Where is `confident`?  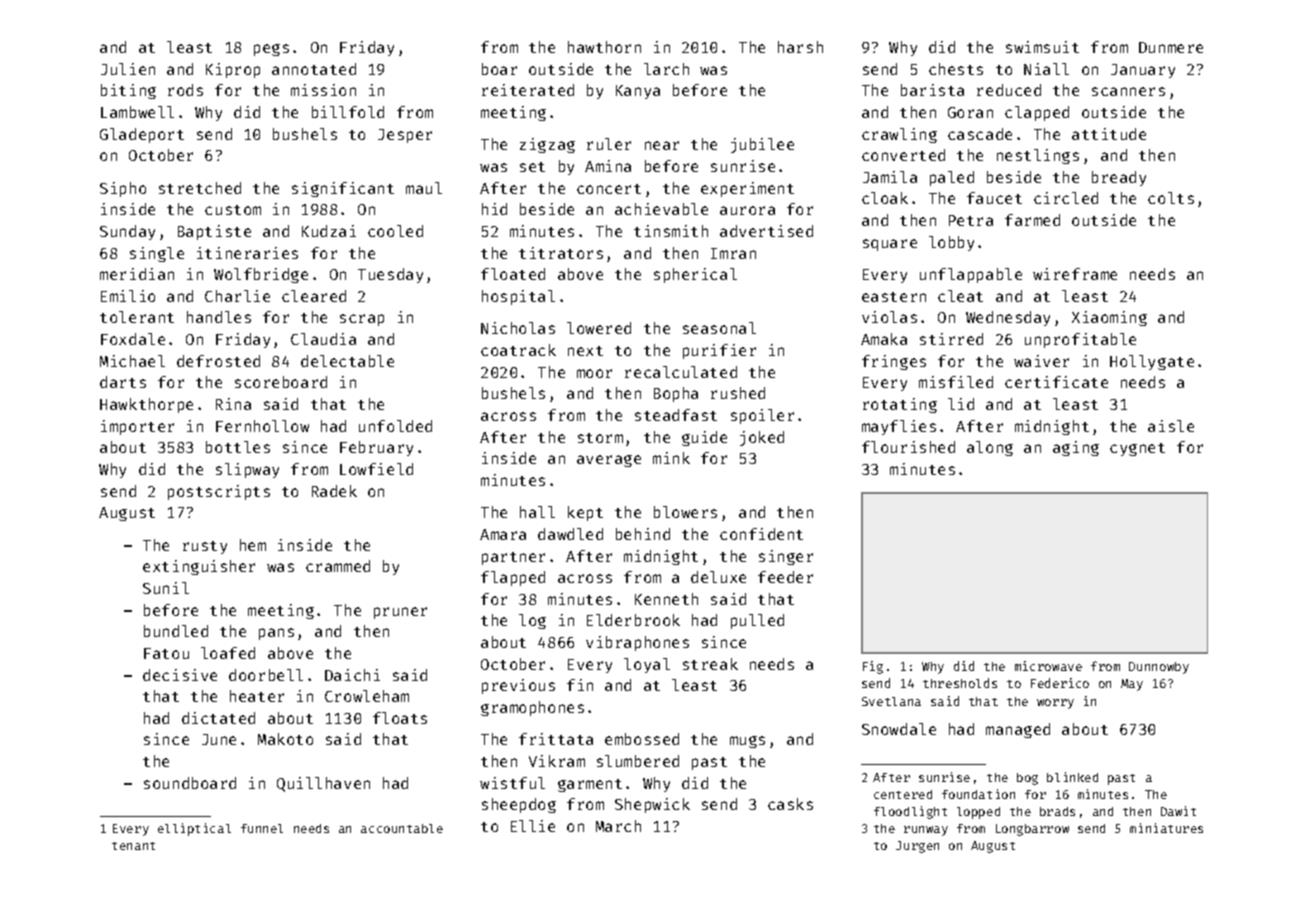 confident is located at coordinates (761, 534).
